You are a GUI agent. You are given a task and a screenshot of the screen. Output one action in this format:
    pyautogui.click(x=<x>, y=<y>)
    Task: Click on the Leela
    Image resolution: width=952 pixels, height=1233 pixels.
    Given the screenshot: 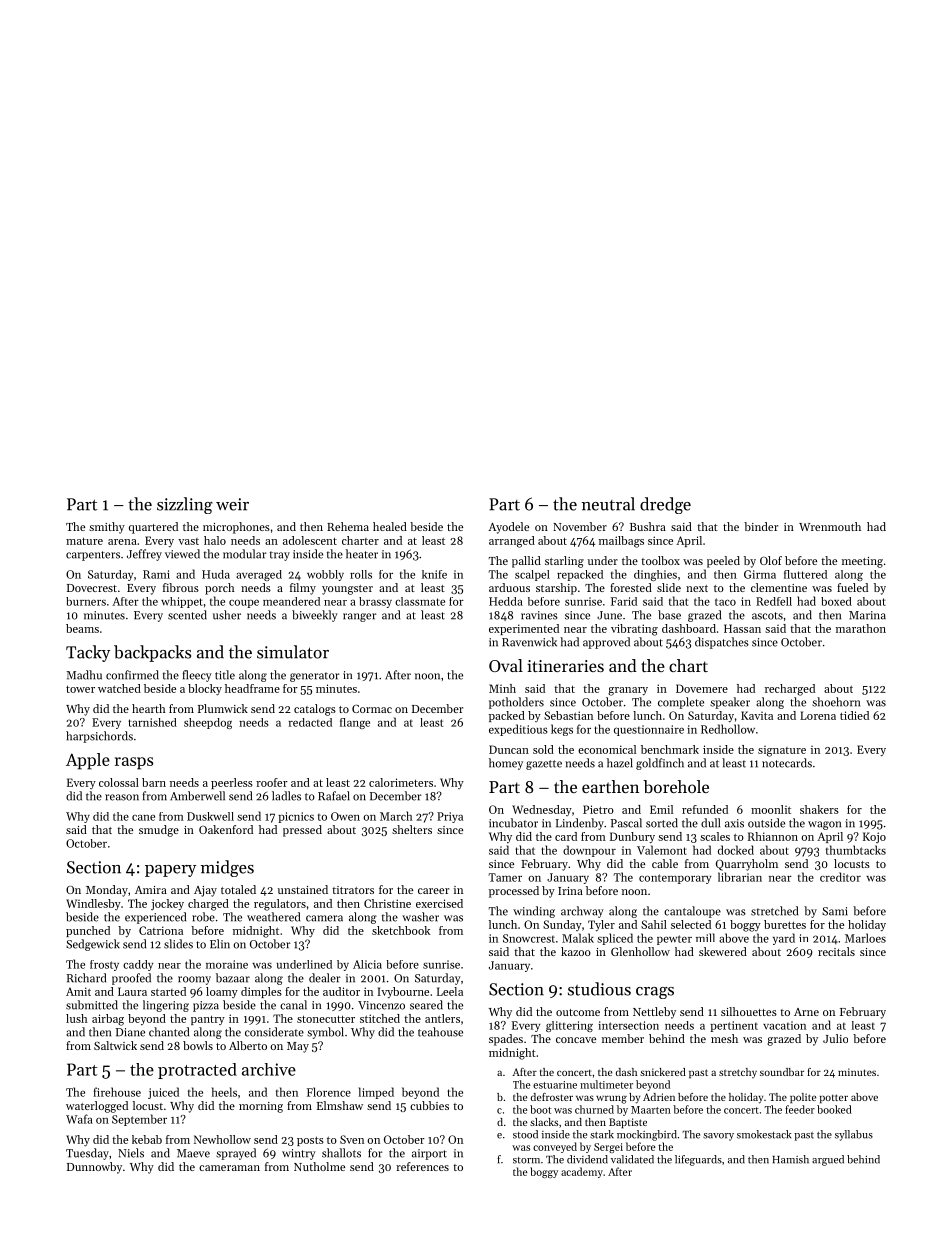 What is the action you would take?
    pyautogui.click(x=450, y=991)
